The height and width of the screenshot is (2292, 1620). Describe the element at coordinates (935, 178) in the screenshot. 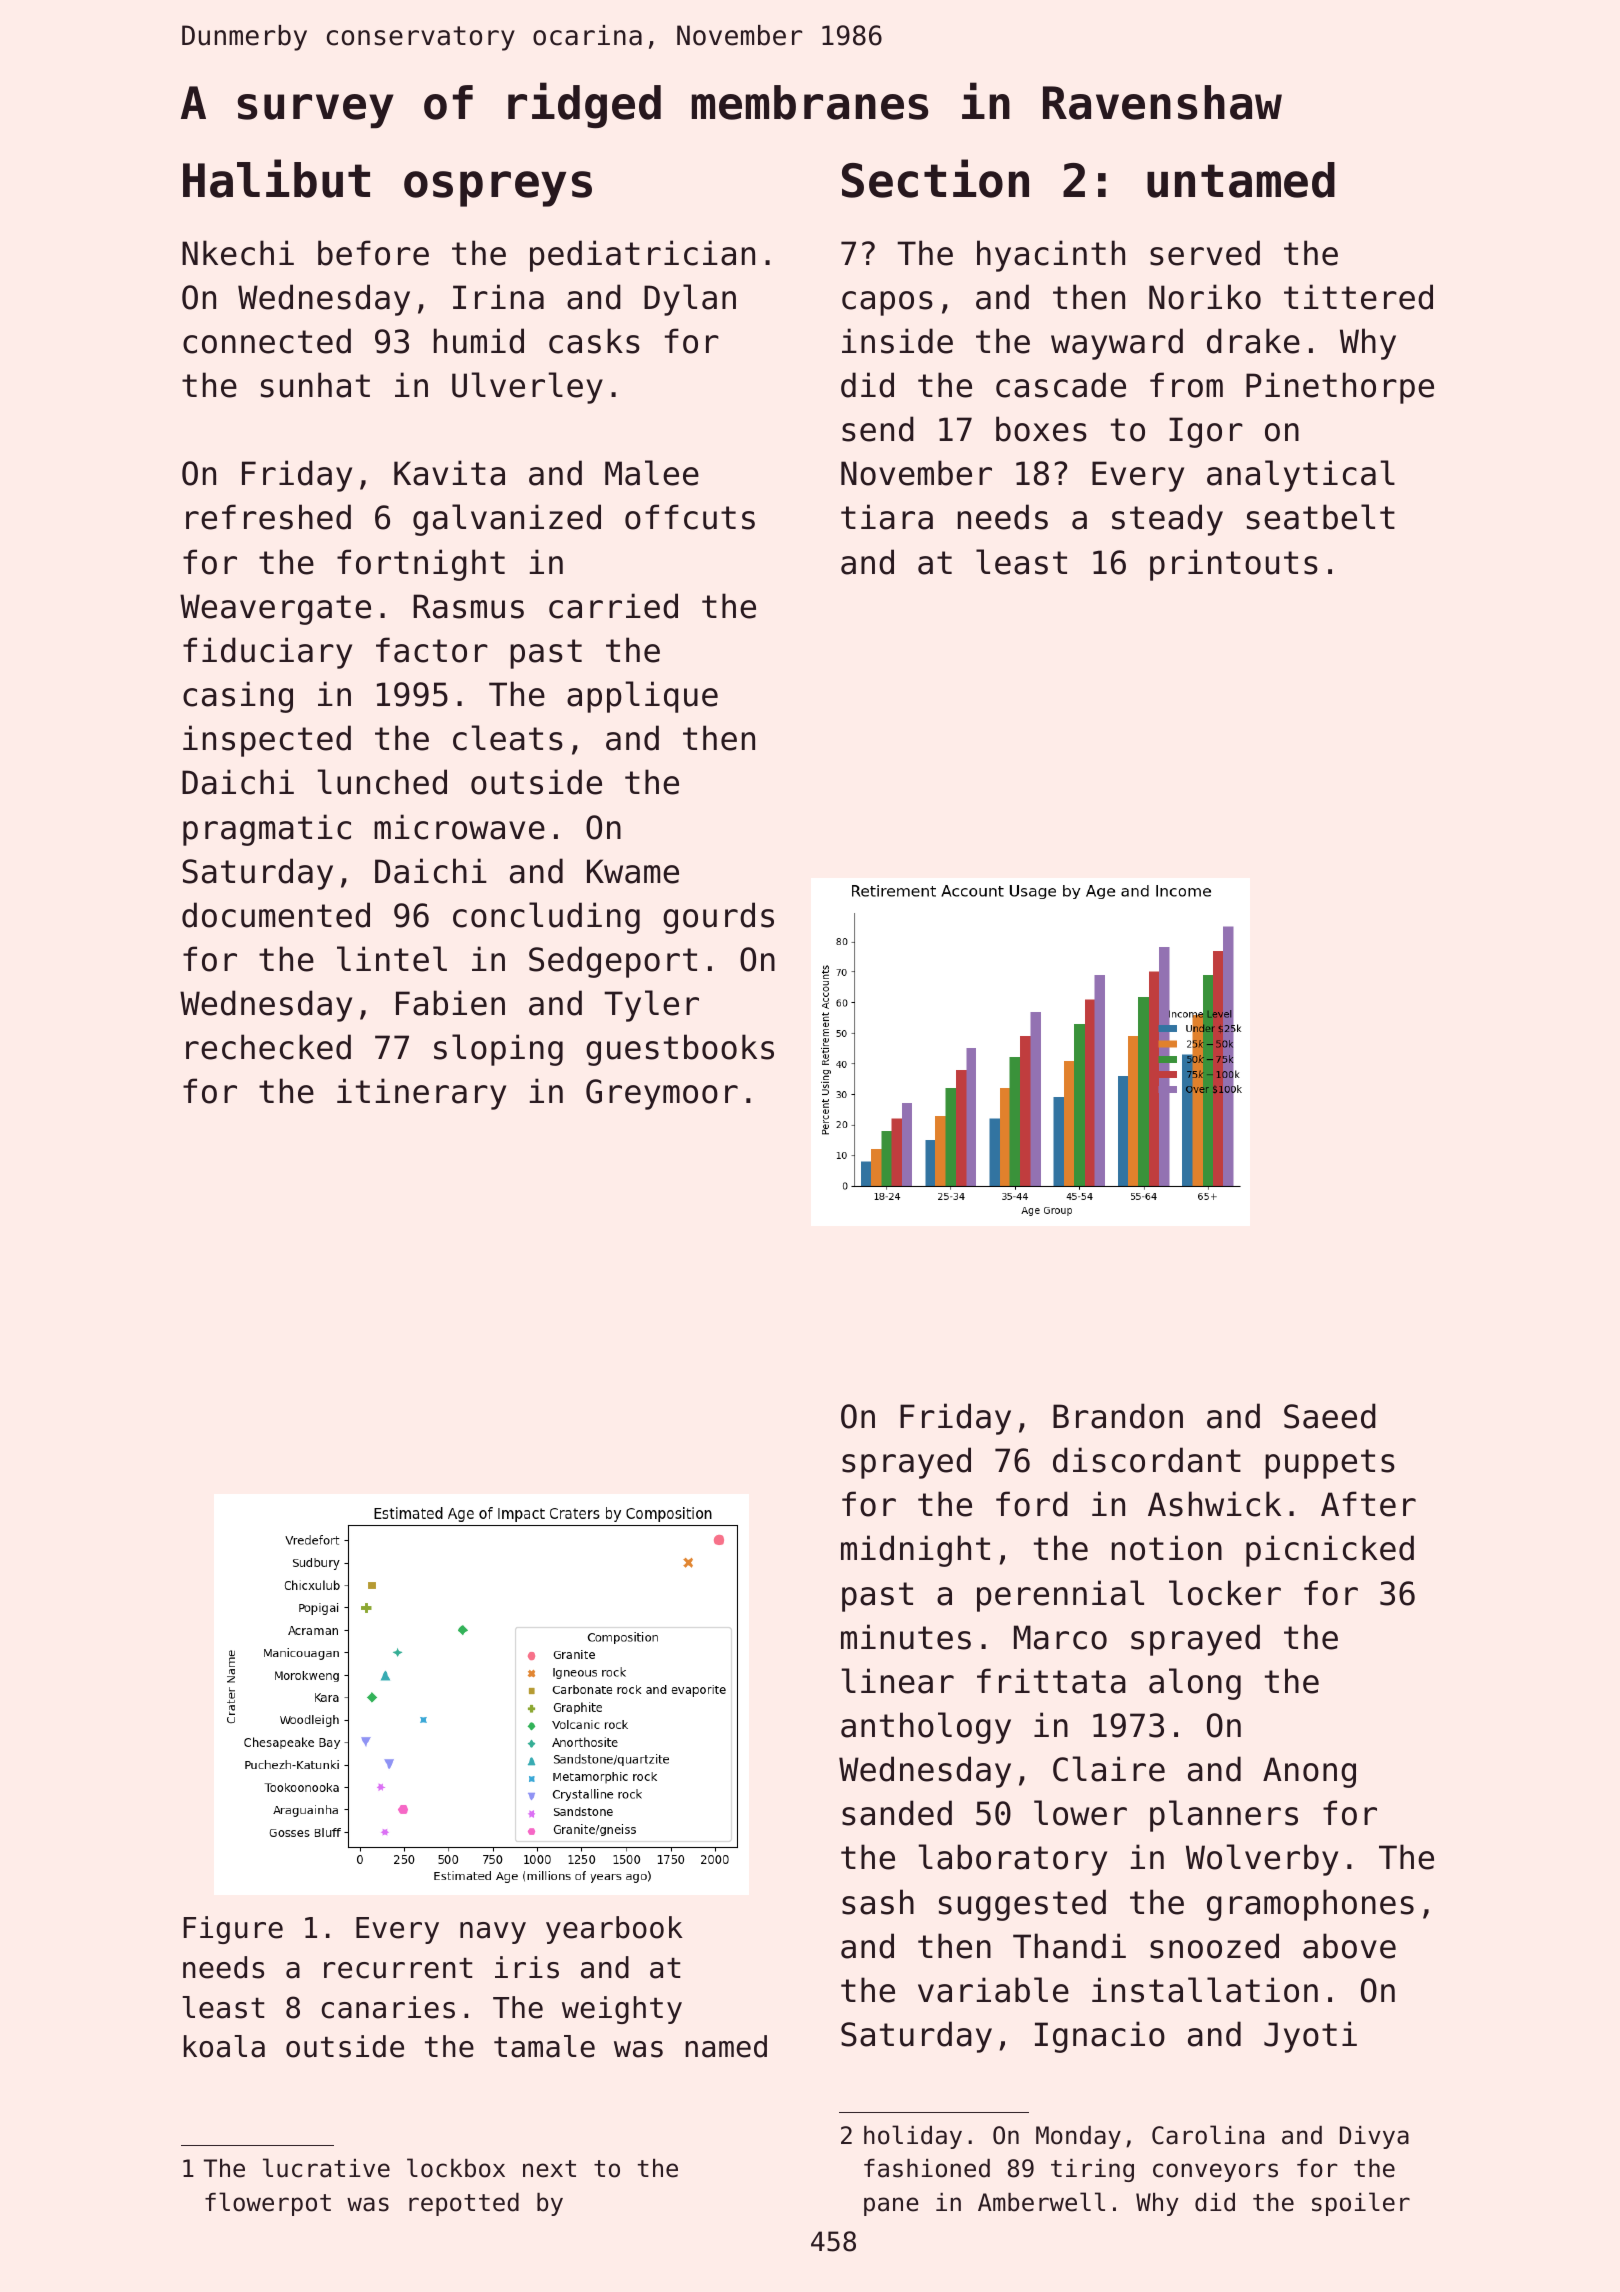

I see `Section` at that location.
